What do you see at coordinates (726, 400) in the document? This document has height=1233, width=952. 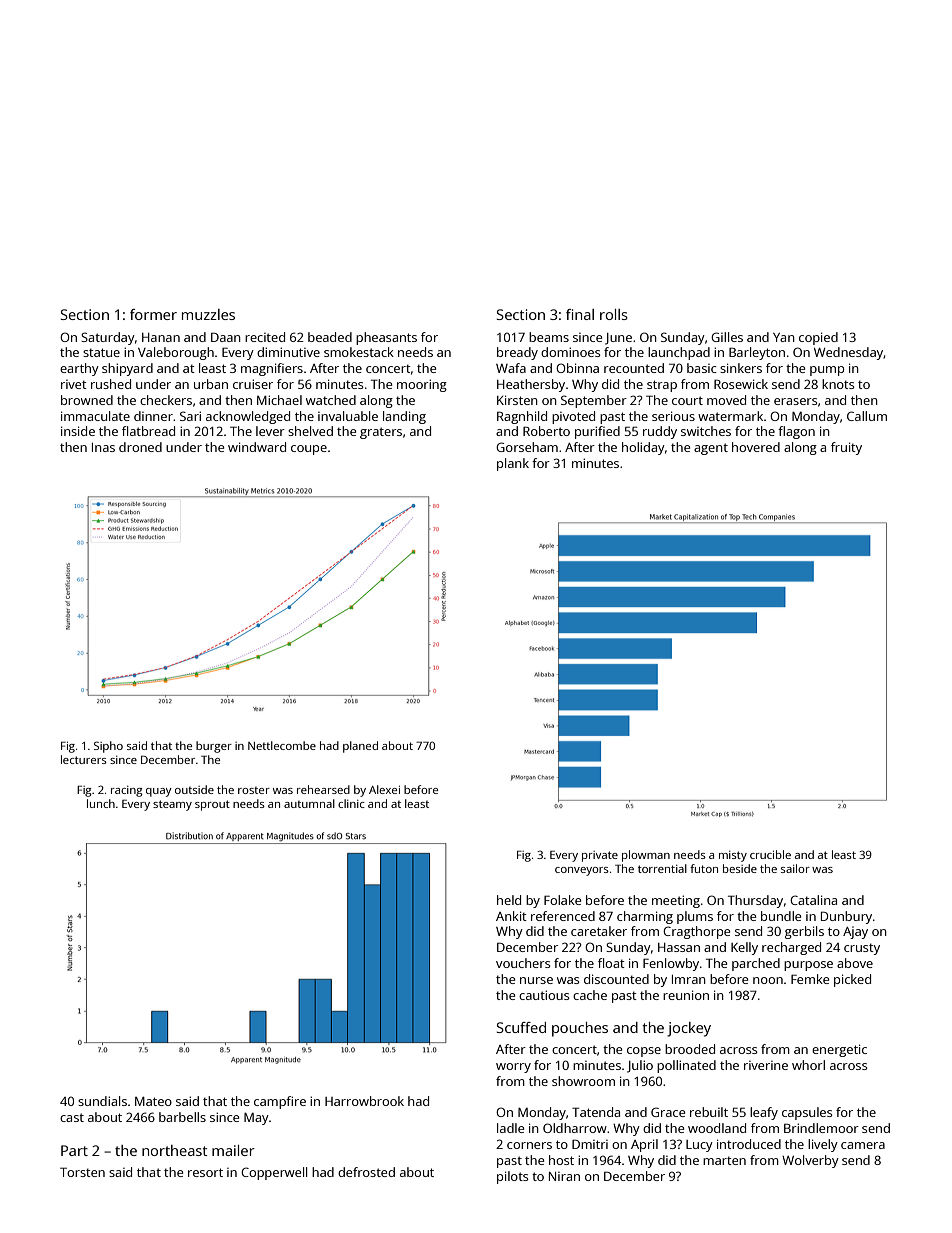 I see `moved` at bounding box center [726, 400].
